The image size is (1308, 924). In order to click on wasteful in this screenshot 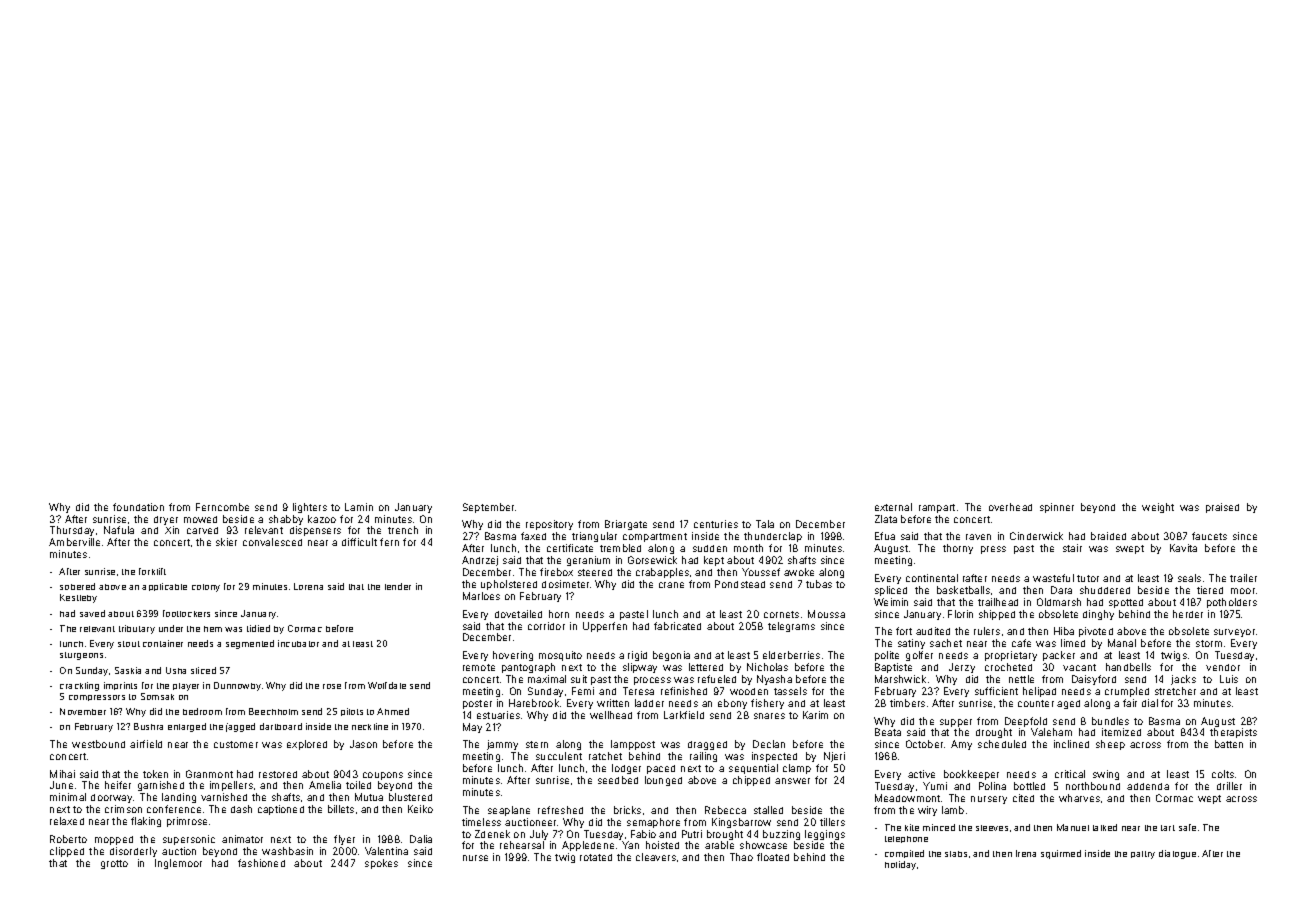, I will do `click(1053, 578)`.
